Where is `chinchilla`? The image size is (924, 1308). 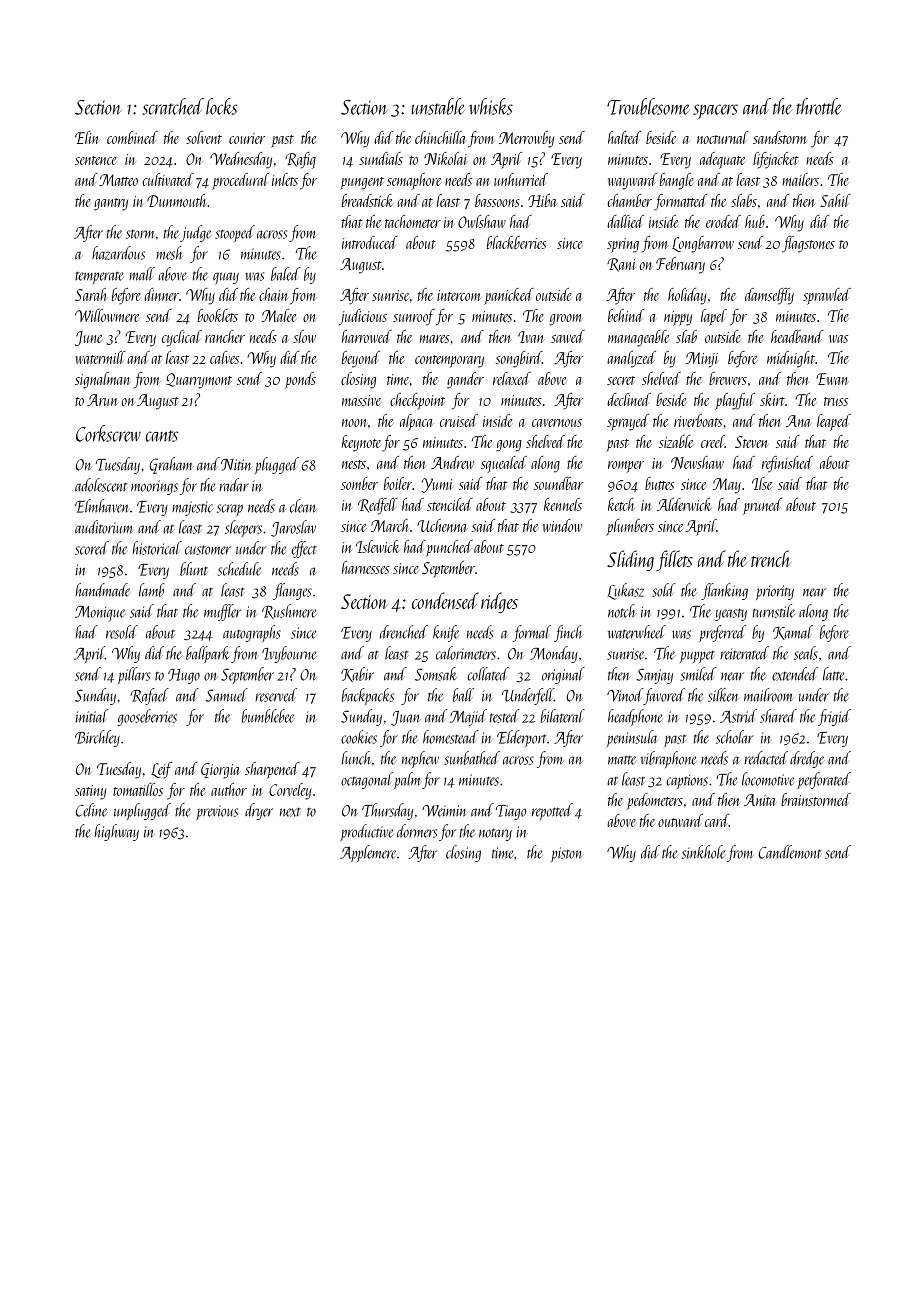 chinchilla is located at coordinates (441, 137).
